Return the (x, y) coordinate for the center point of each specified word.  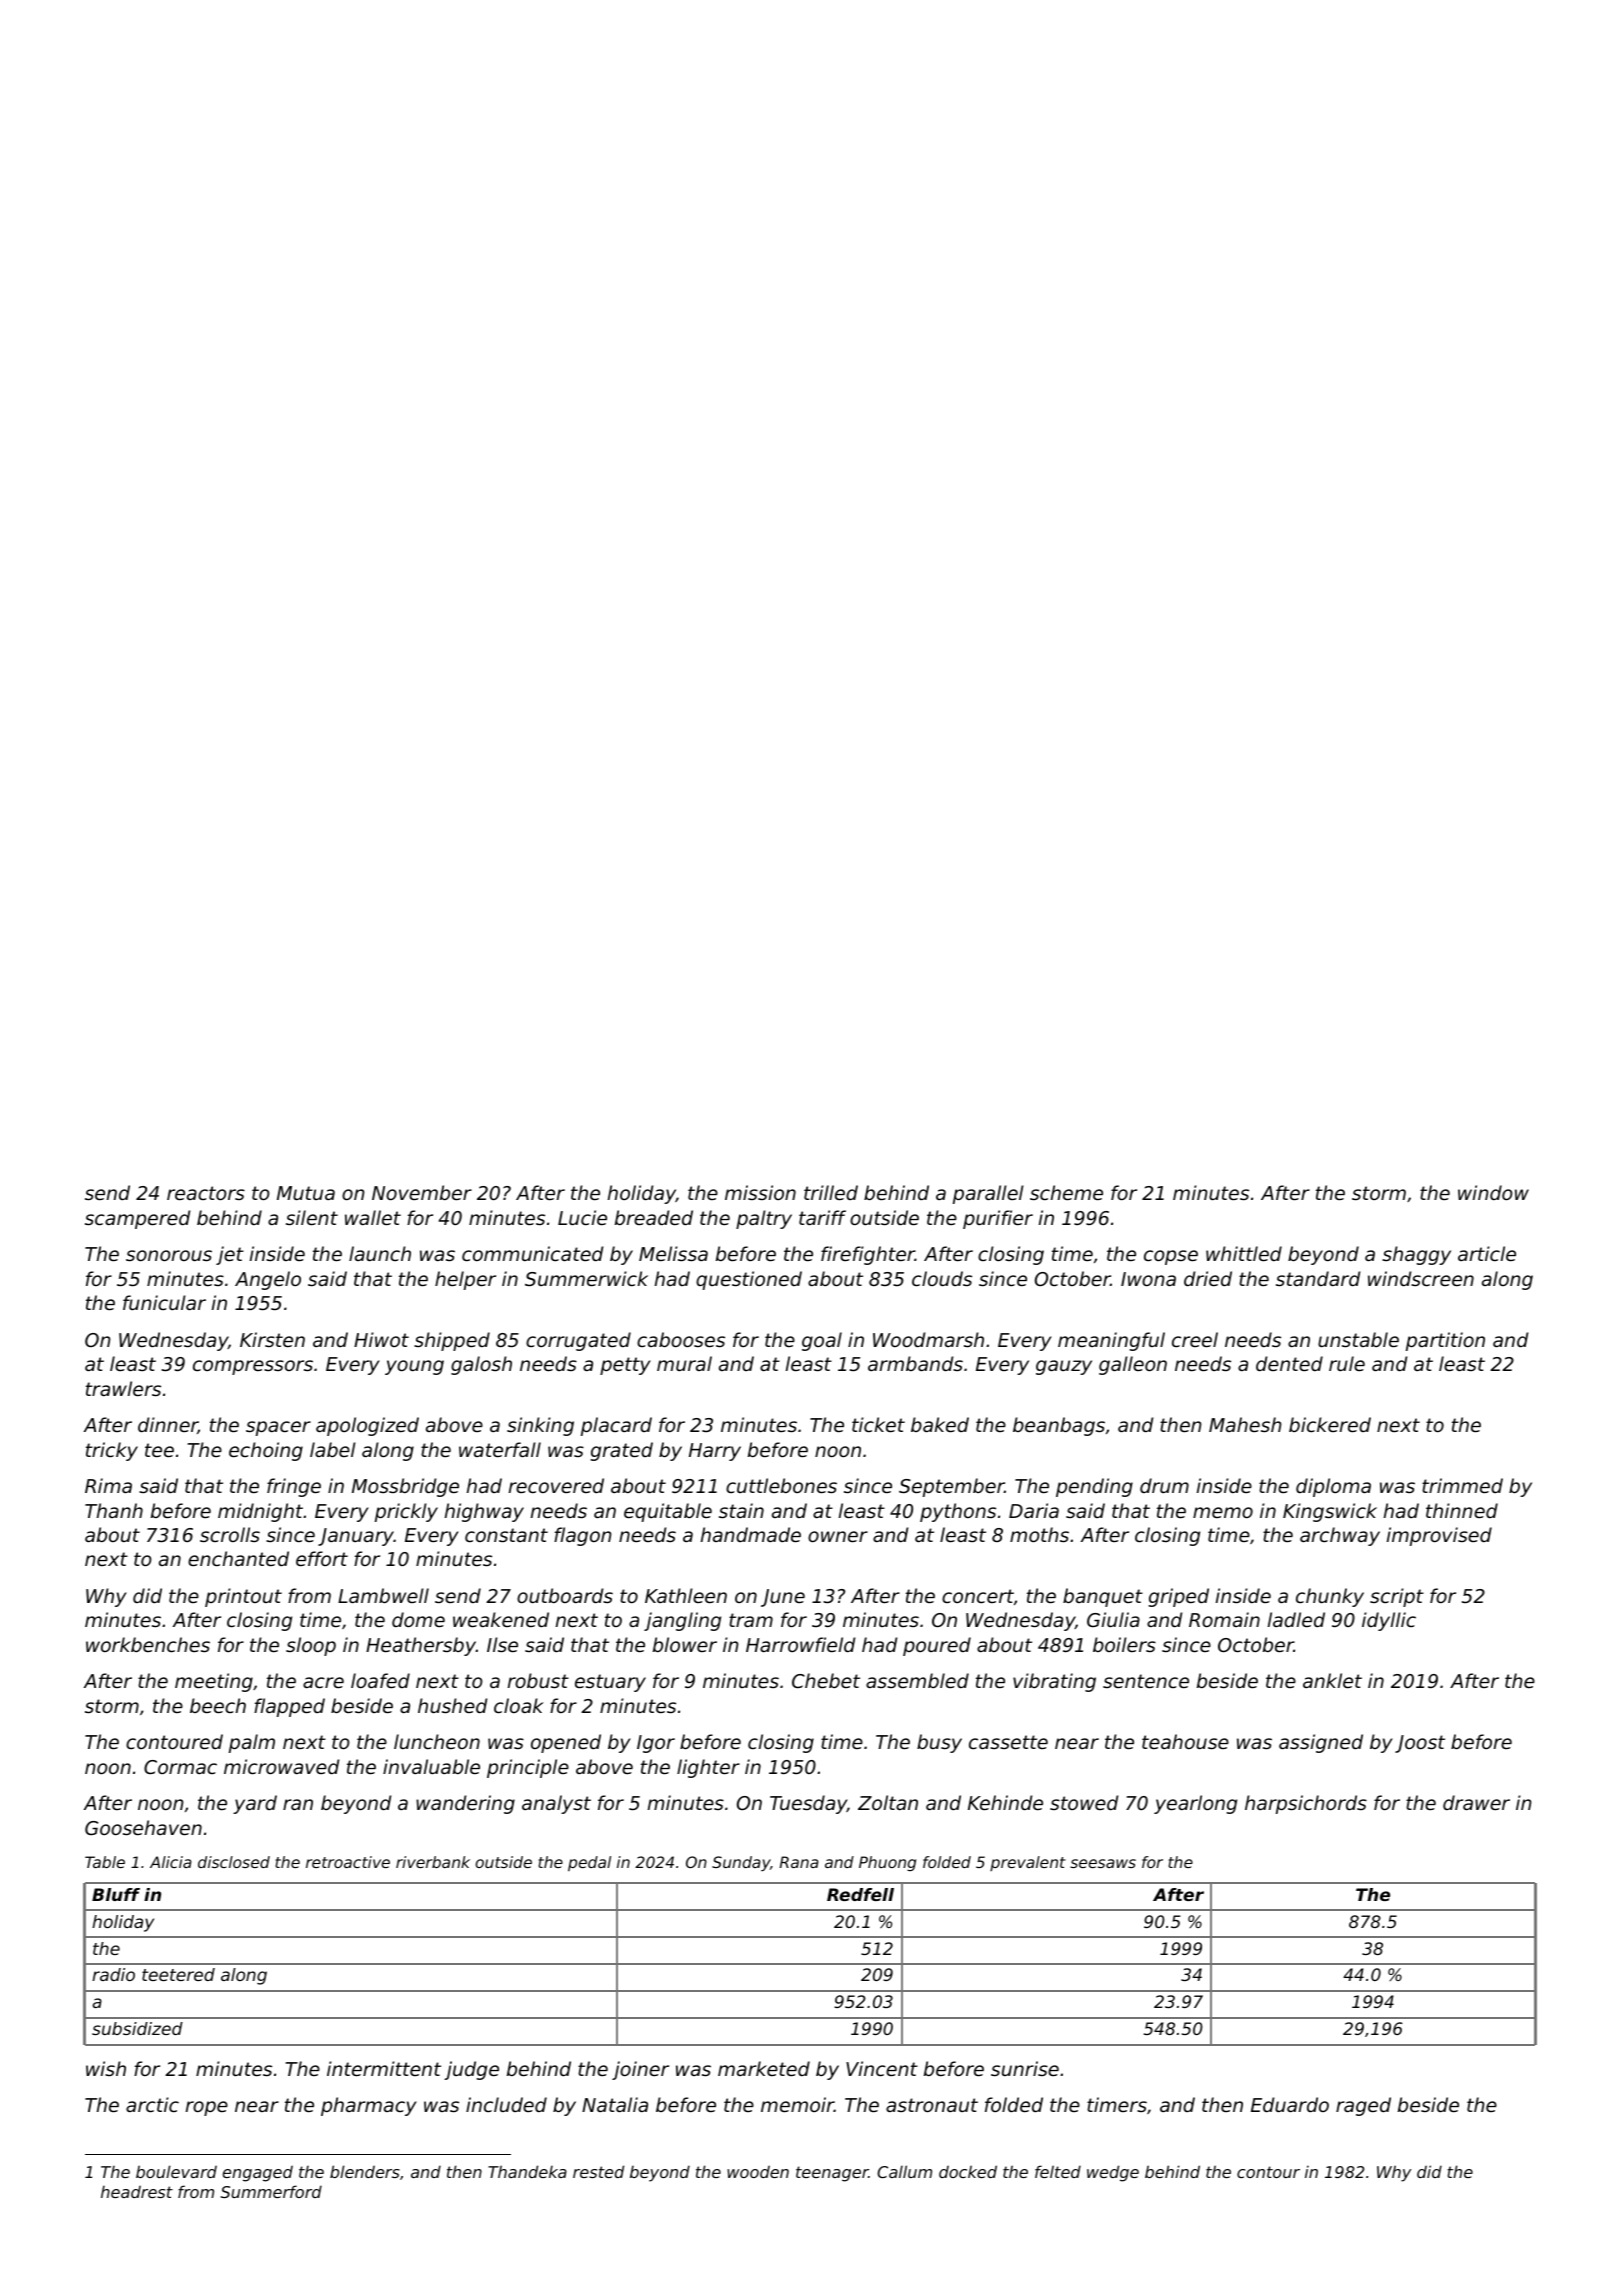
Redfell (860, 1894)
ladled (1296, 1619)
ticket (878, 1424)
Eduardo (1290, 2104)
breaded (654, 1217)
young (414, 1367)
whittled (1244, 1253)
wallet (373, 1217)
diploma (1333, 1487)
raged (1363, 2106)
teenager (832, 2174)
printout (243, 1597)
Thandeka (527, 2171)
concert (978, 1596)
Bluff (116, 1894)
